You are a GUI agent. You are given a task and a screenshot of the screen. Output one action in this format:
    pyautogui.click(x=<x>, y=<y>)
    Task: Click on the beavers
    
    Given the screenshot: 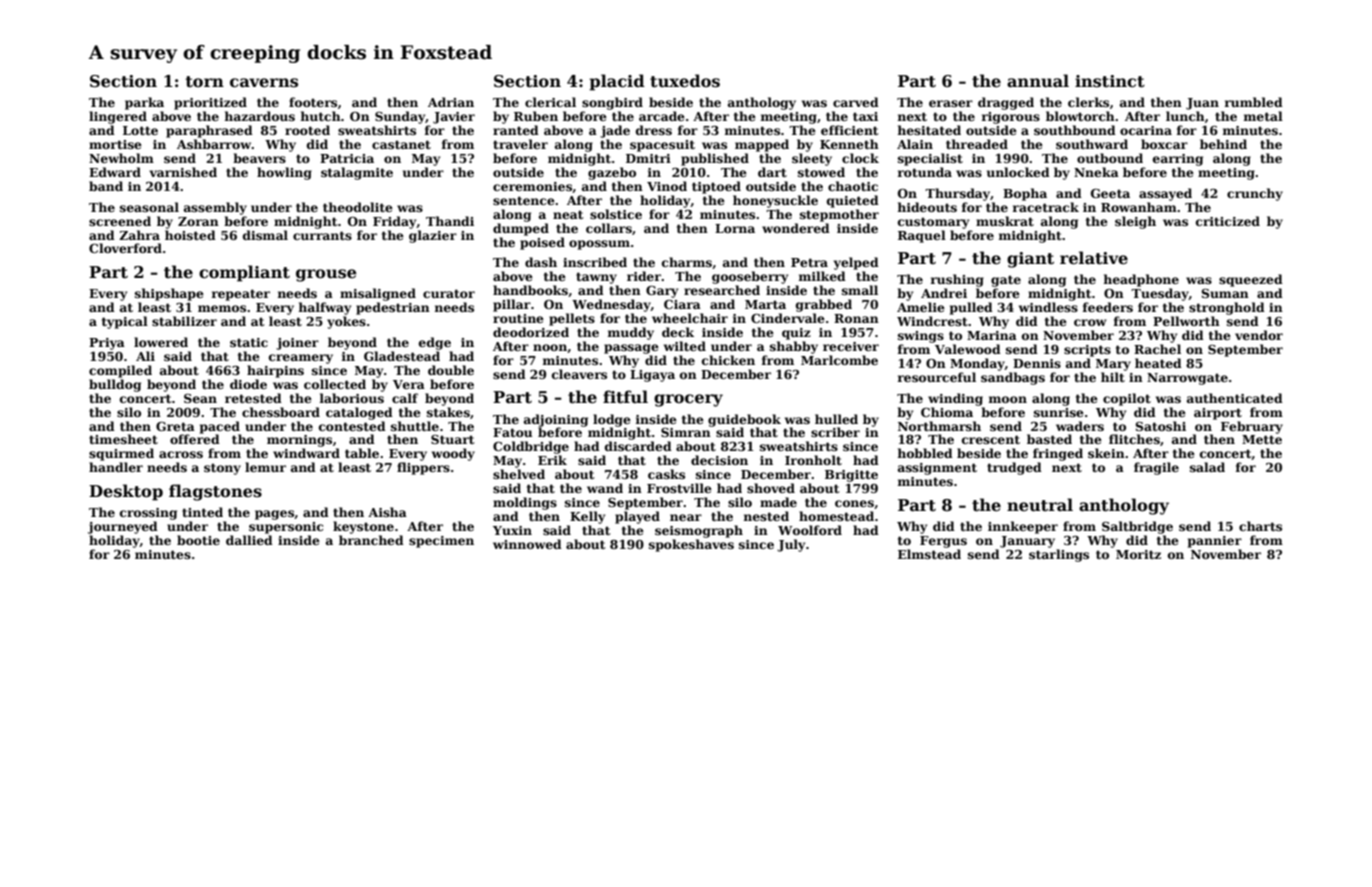 What is the action you would take?
    pyautogui.click(x=259, y=158)
